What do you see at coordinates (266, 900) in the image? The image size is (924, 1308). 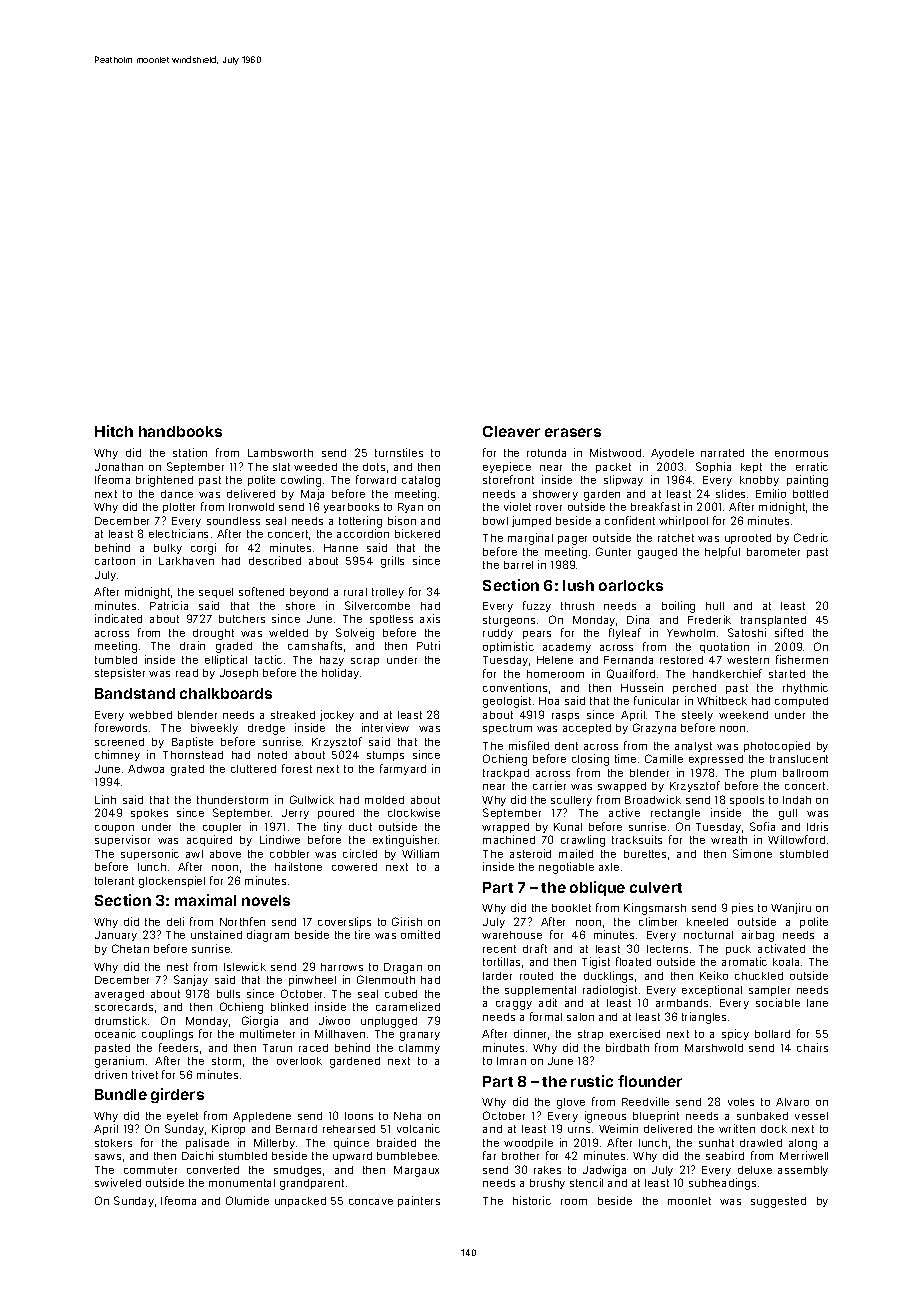 I see `novels` at bounding box center [266, 900].
